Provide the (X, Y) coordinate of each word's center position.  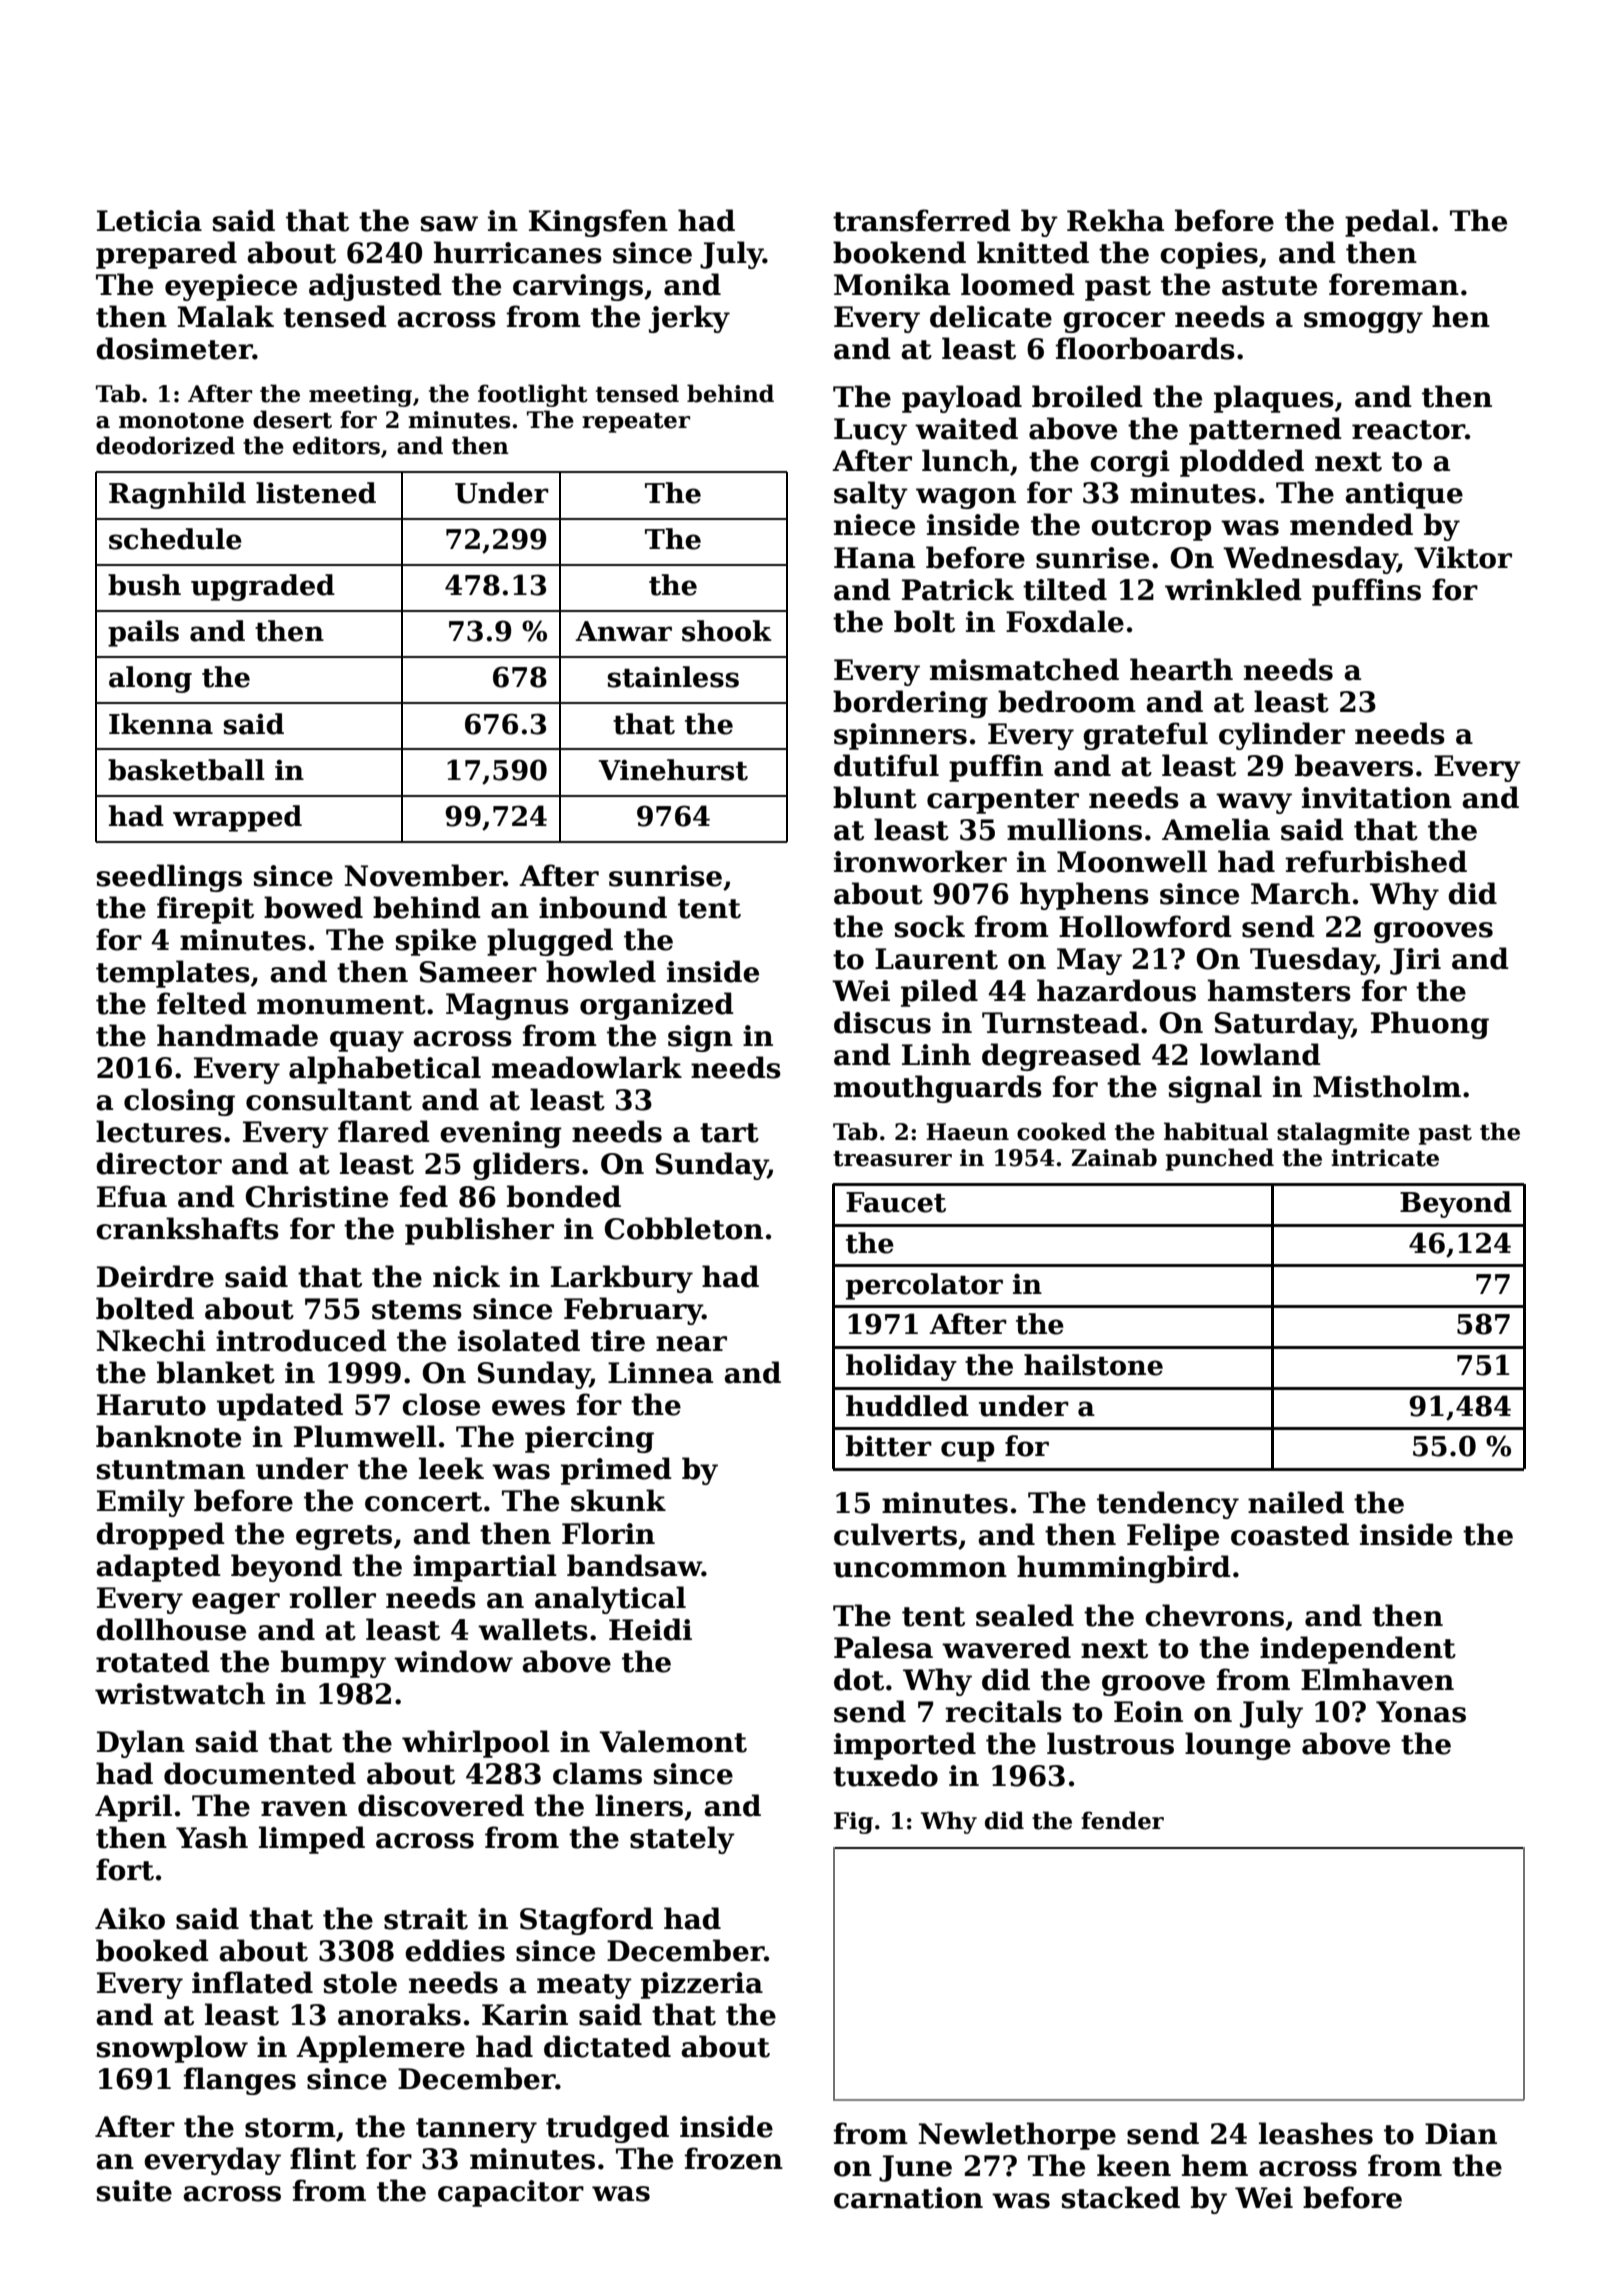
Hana (874, 558)
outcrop (1151, 528)
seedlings (169, 878)
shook (727, 631)
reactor (1408, 430)
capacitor (511, 2193)
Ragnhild (177, 495)
